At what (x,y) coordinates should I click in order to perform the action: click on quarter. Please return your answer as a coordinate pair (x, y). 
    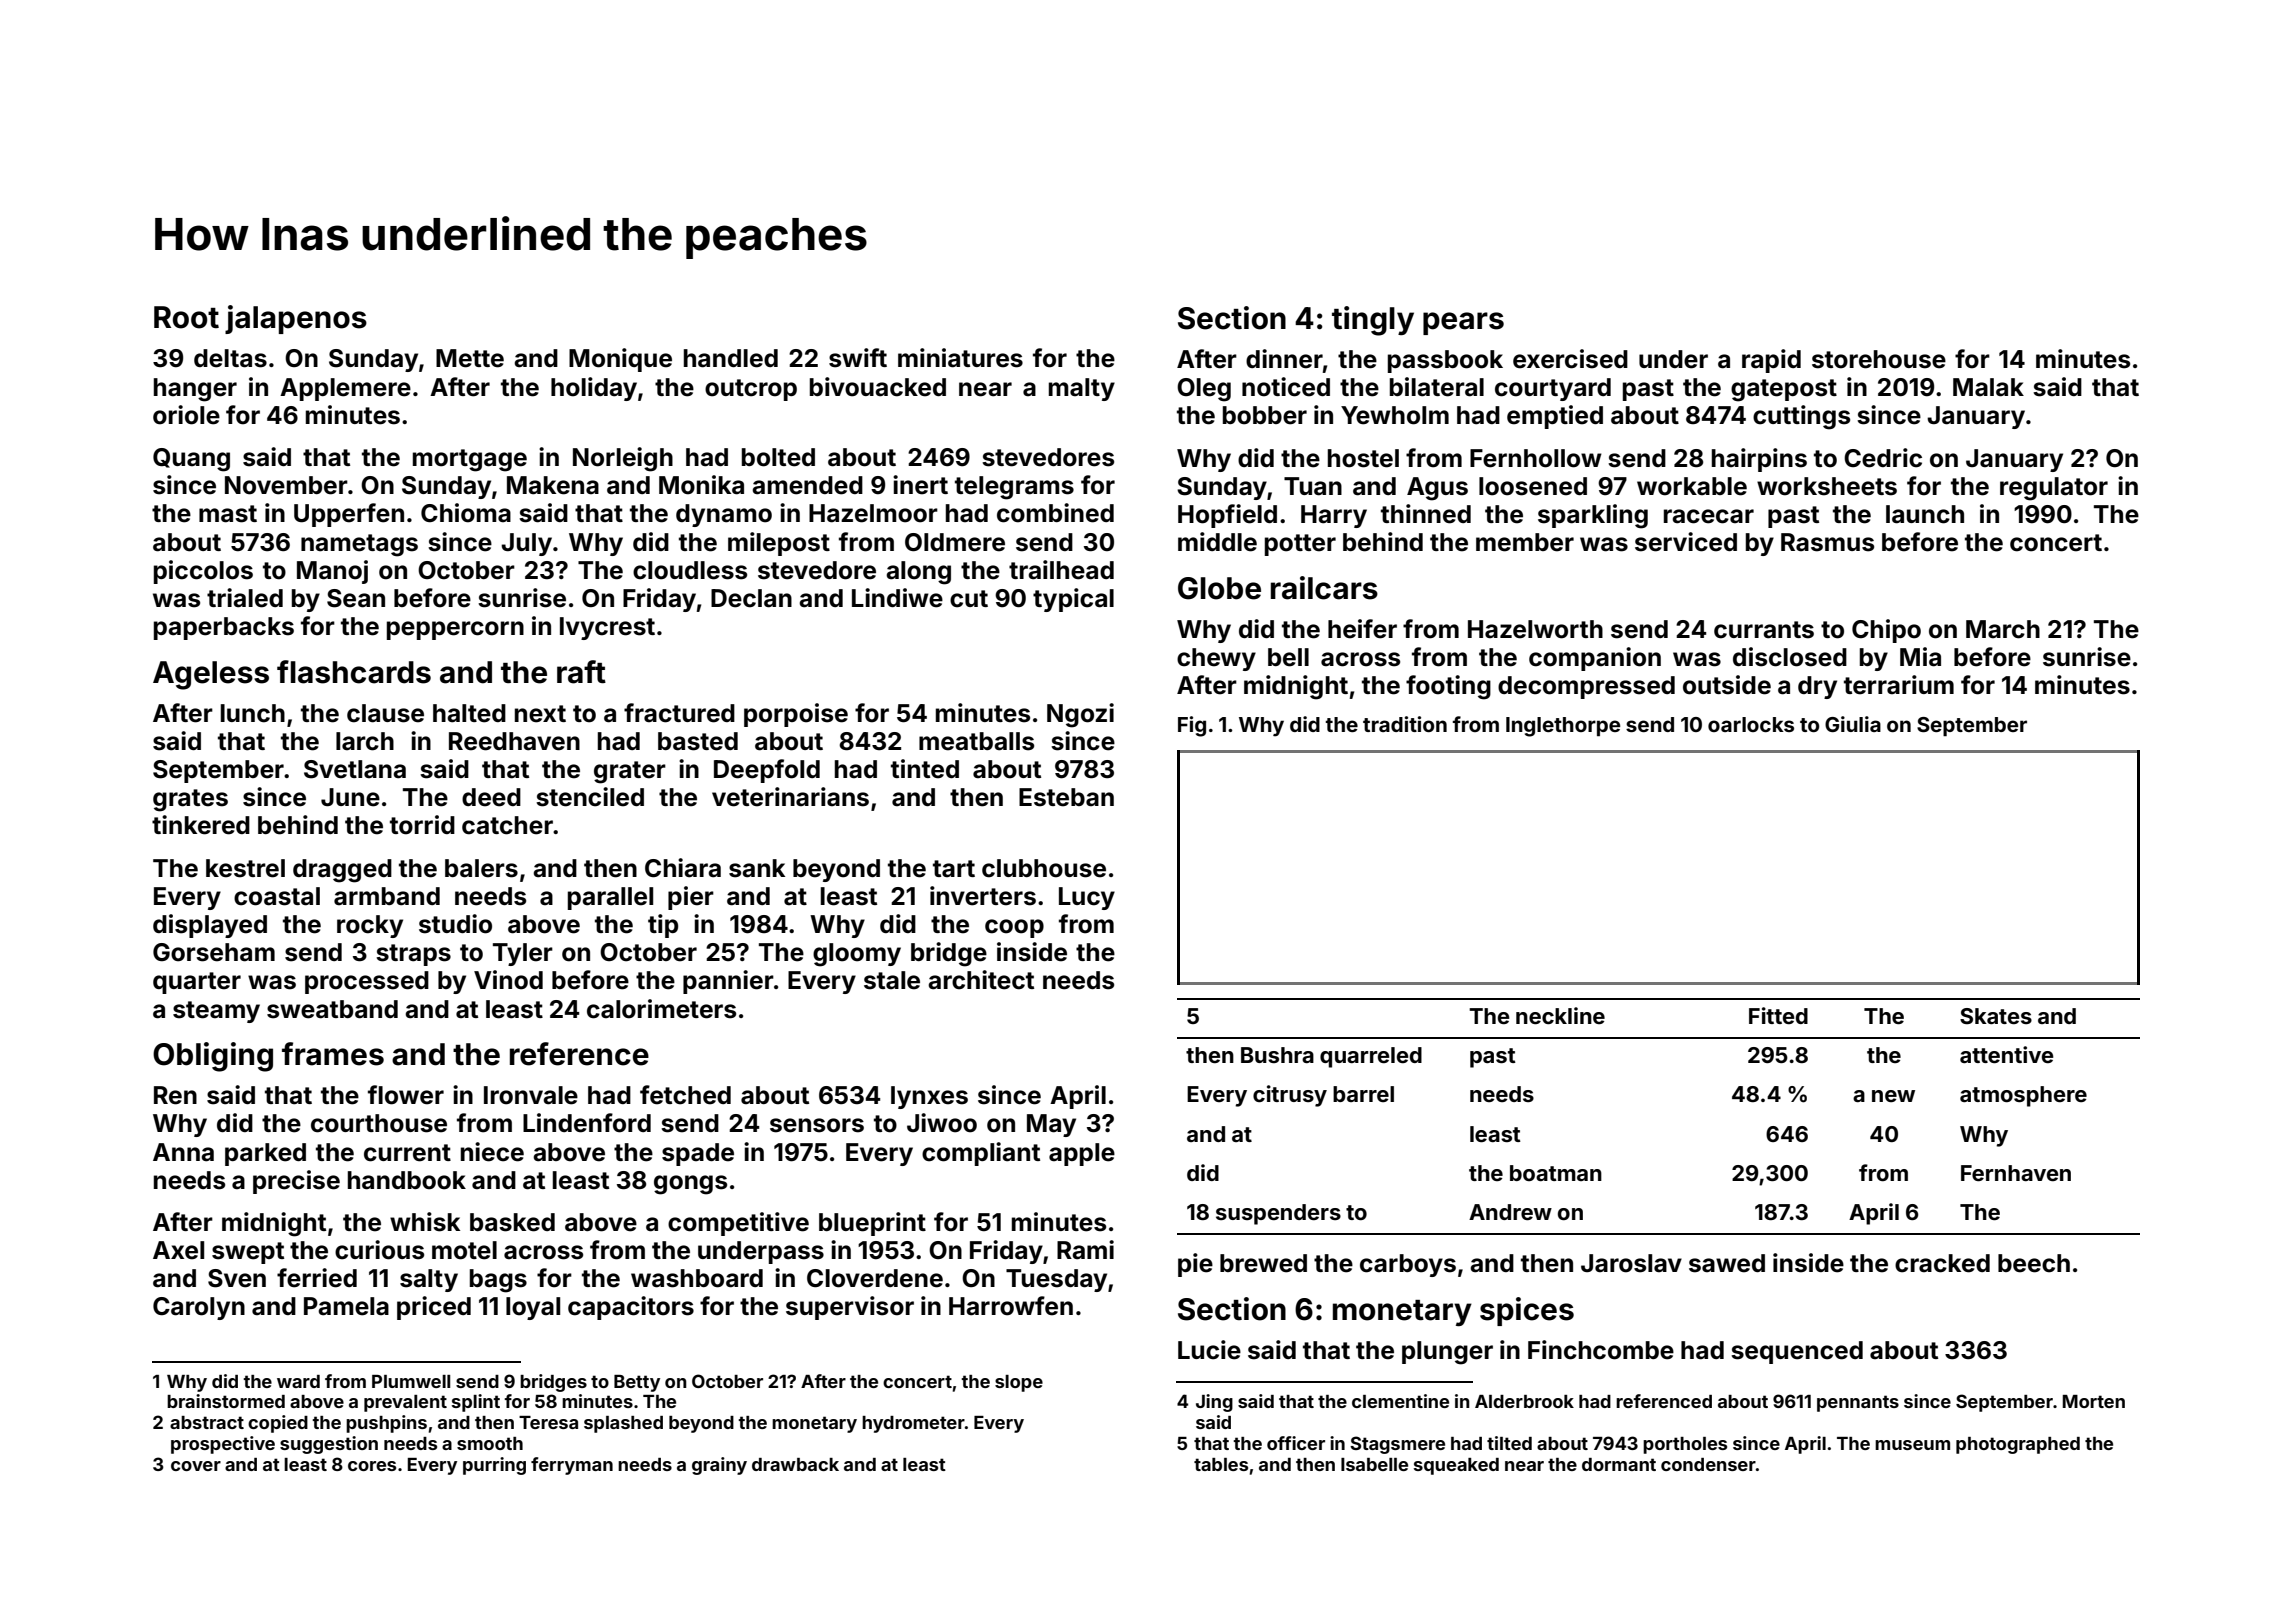
    Looking at the image, I should click on (197, 983).
